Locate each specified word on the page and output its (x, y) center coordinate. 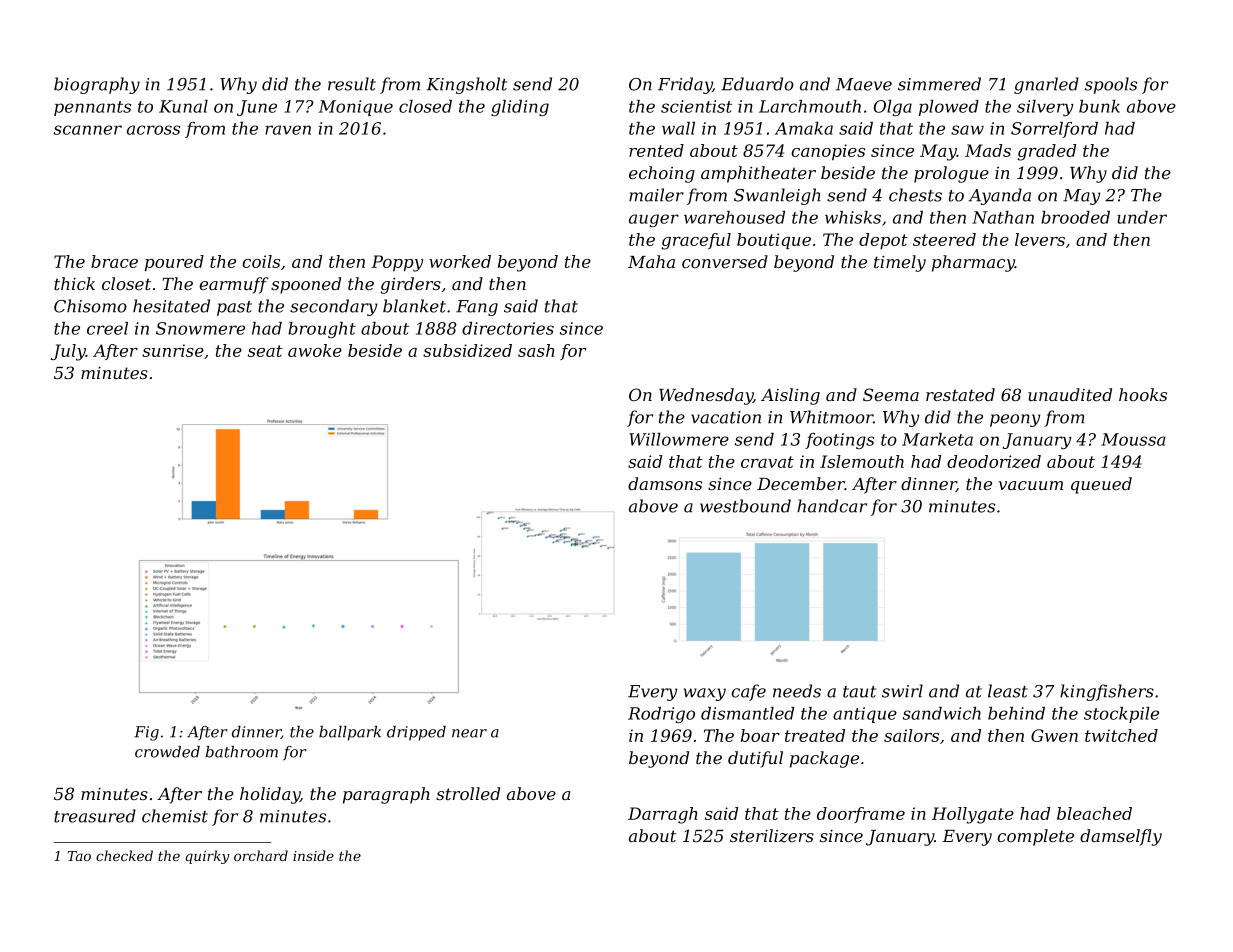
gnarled (1046, 85)
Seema (891, 394)
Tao (79, 856)
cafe (748, 692)
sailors (911, 735)
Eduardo (757, 84)
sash (536, 350)
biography (97, 85)
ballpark (350, 733)
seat (265, 351)
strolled (468, 793)
